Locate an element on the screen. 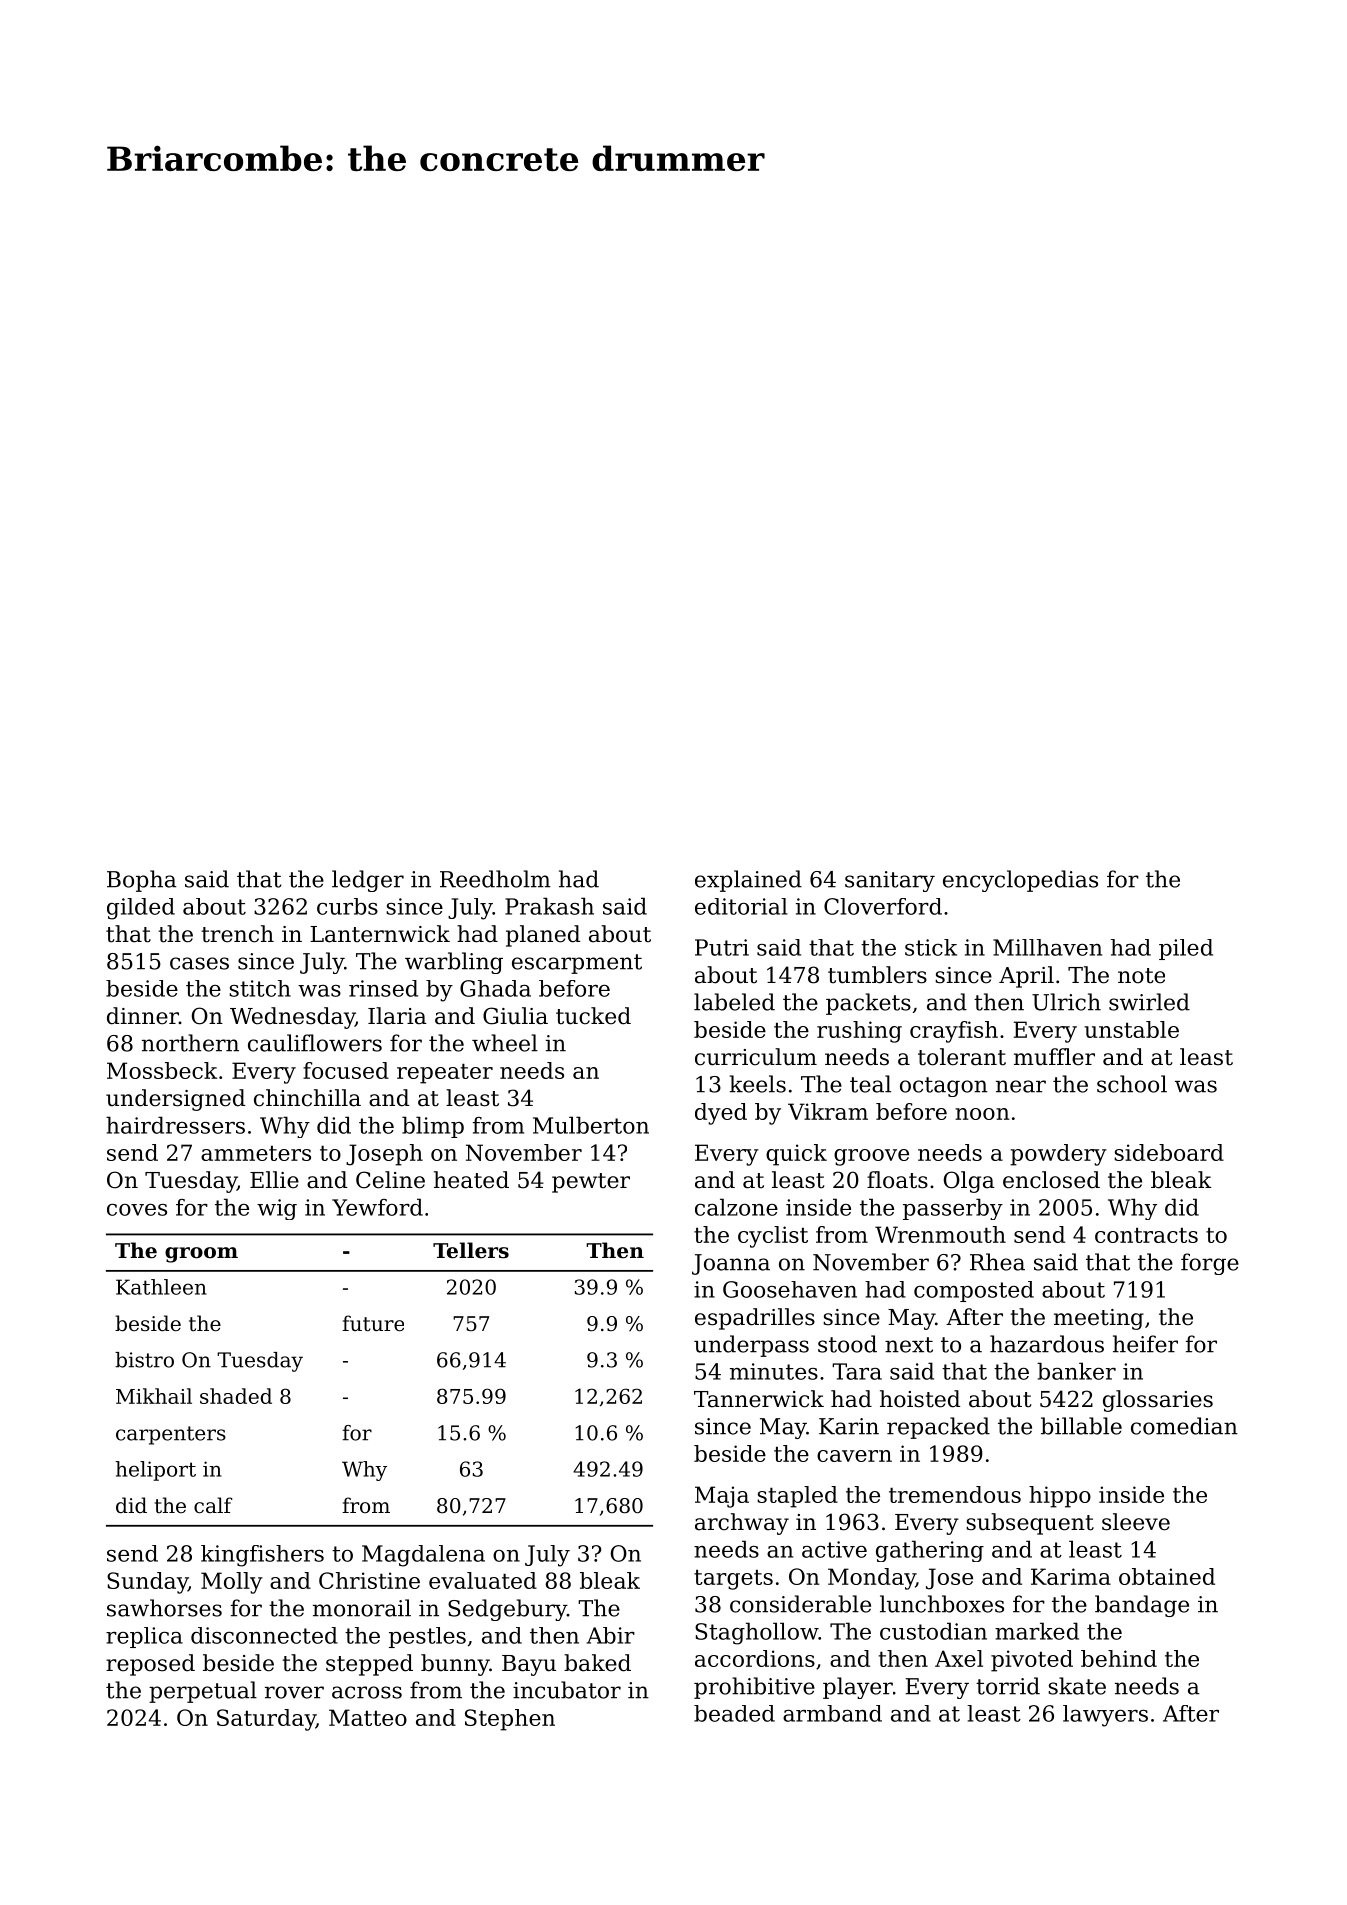 This screenshot has width=1347, height=1905. chinchilla is located at coordinates (307, 1098).
